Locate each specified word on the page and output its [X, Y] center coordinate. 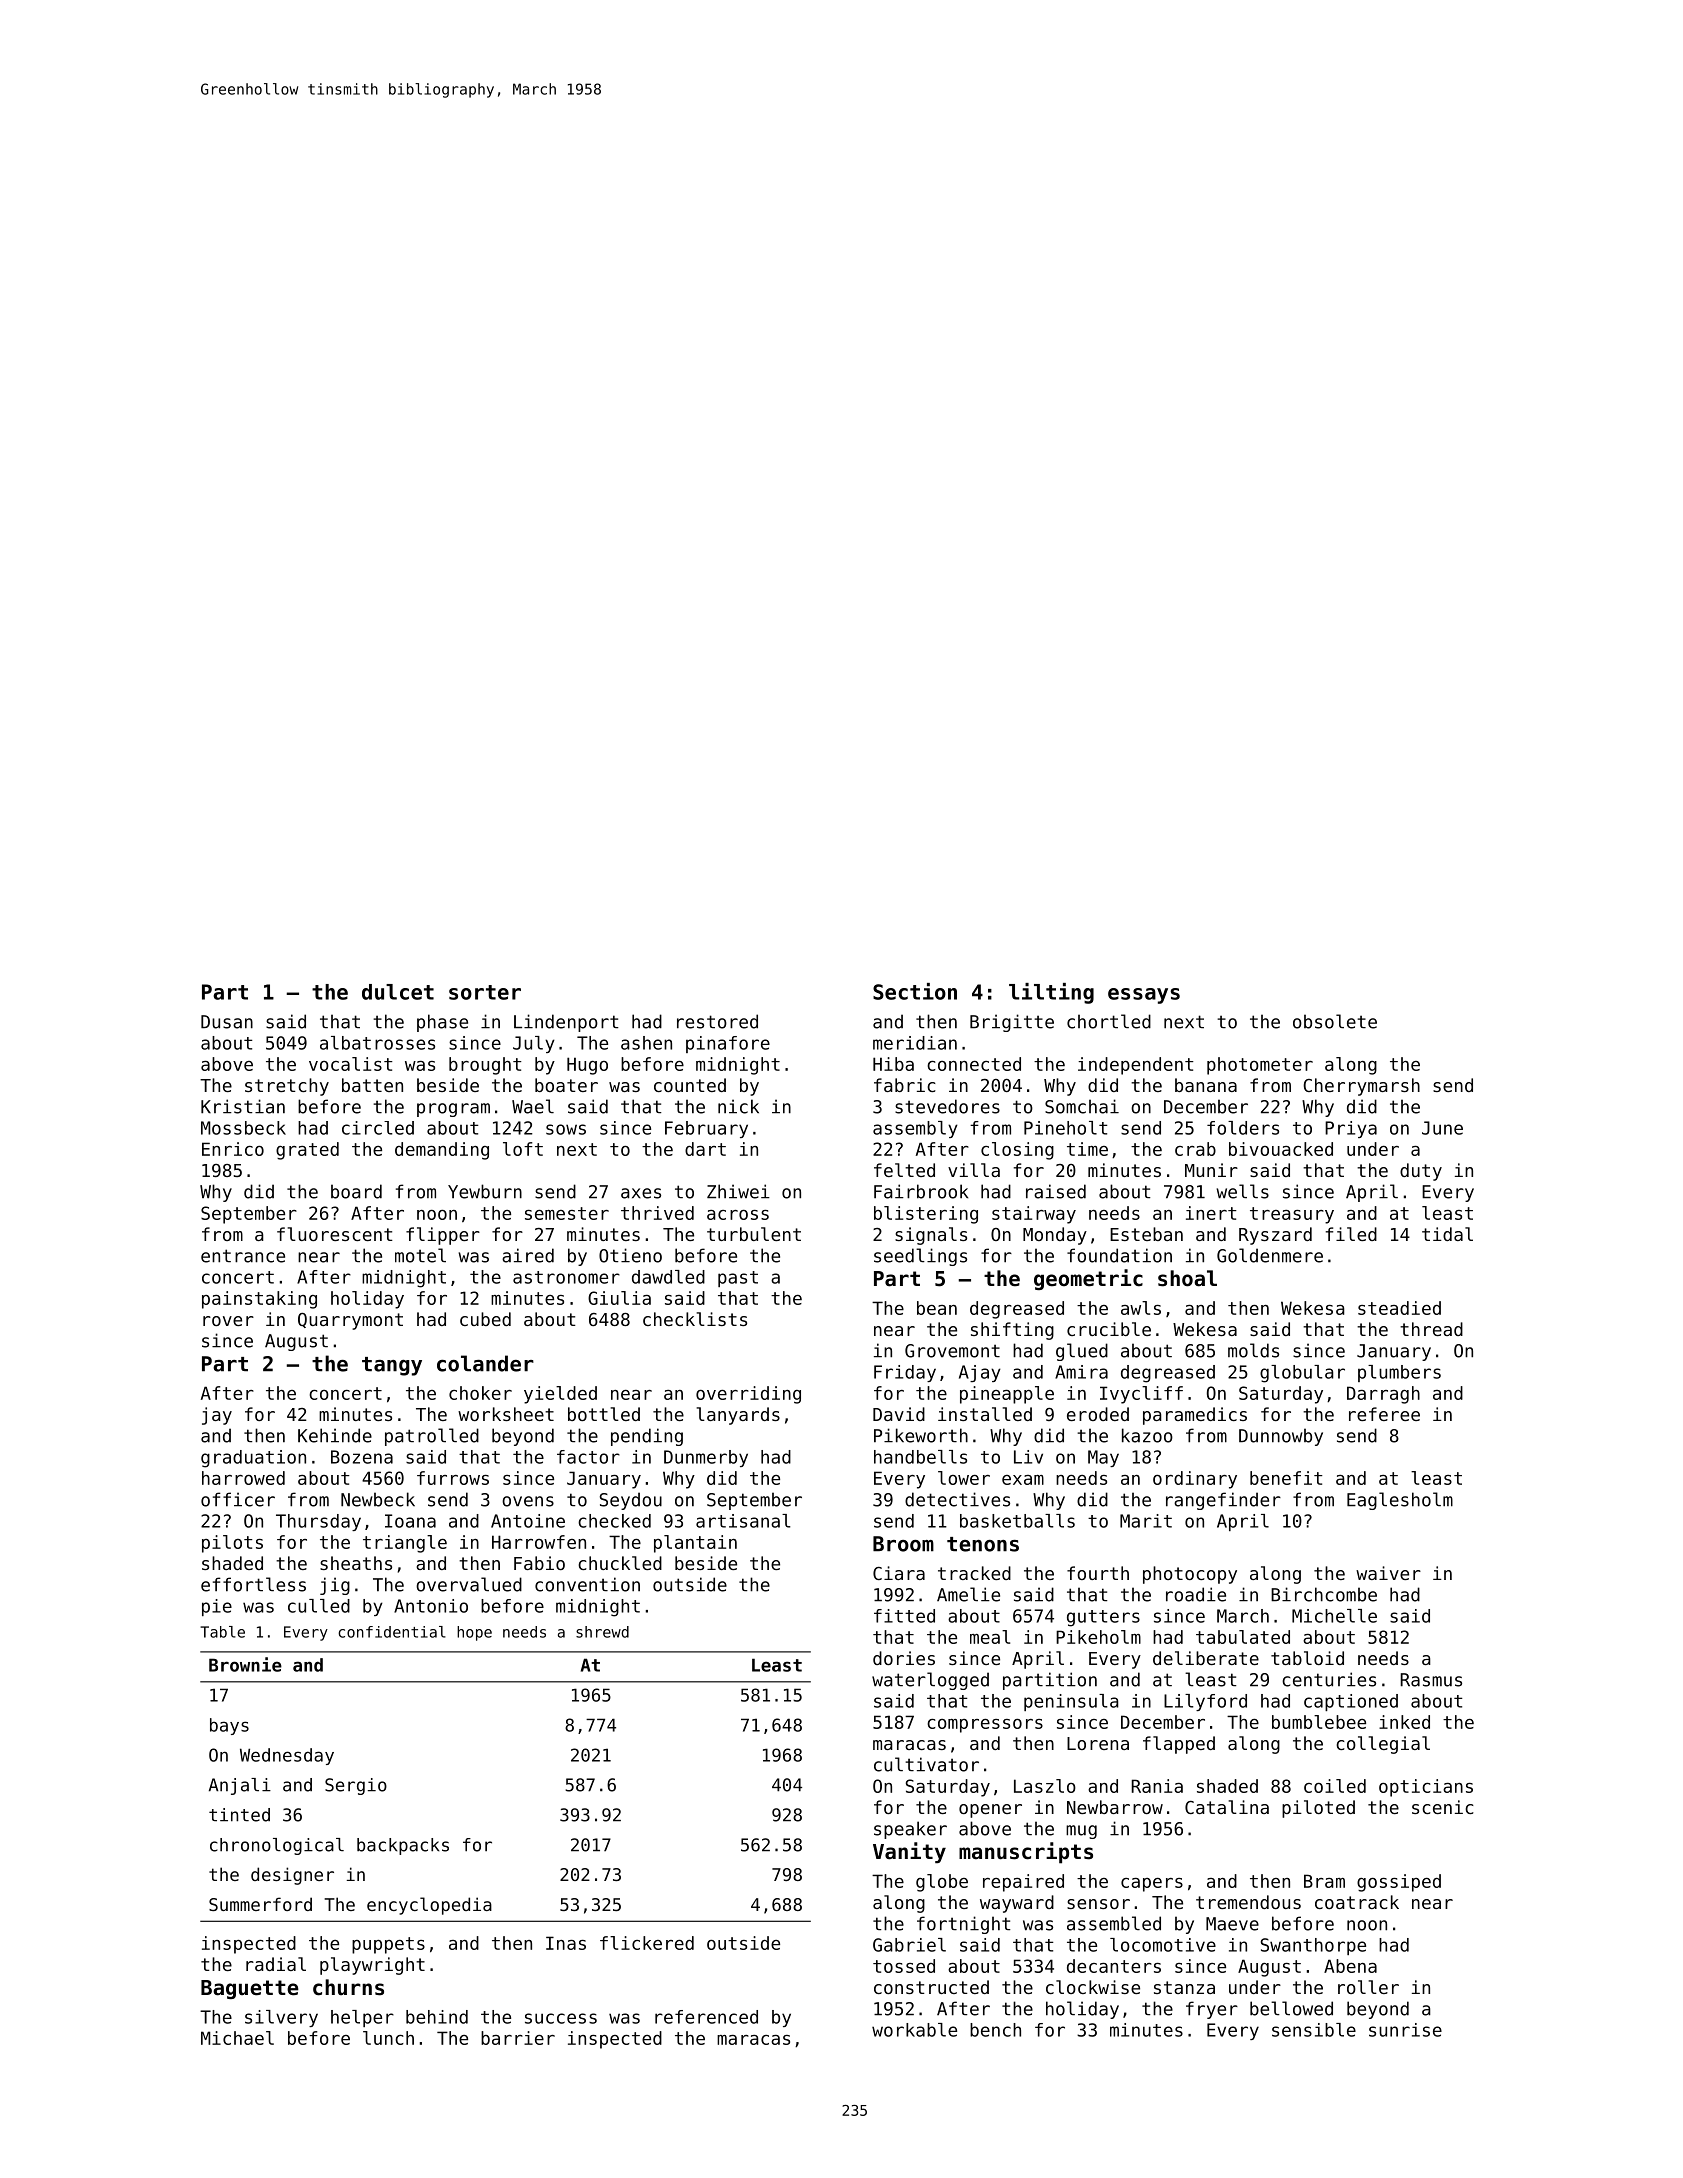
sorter [485, 992]
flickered [647, 1943]
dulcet [398, 992]
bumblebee [1319, 1722]
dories [904, 1658]
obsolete [1335, 1021]
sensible [1314, 2030]
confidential [392, 1632]
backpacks [403, 1846]
